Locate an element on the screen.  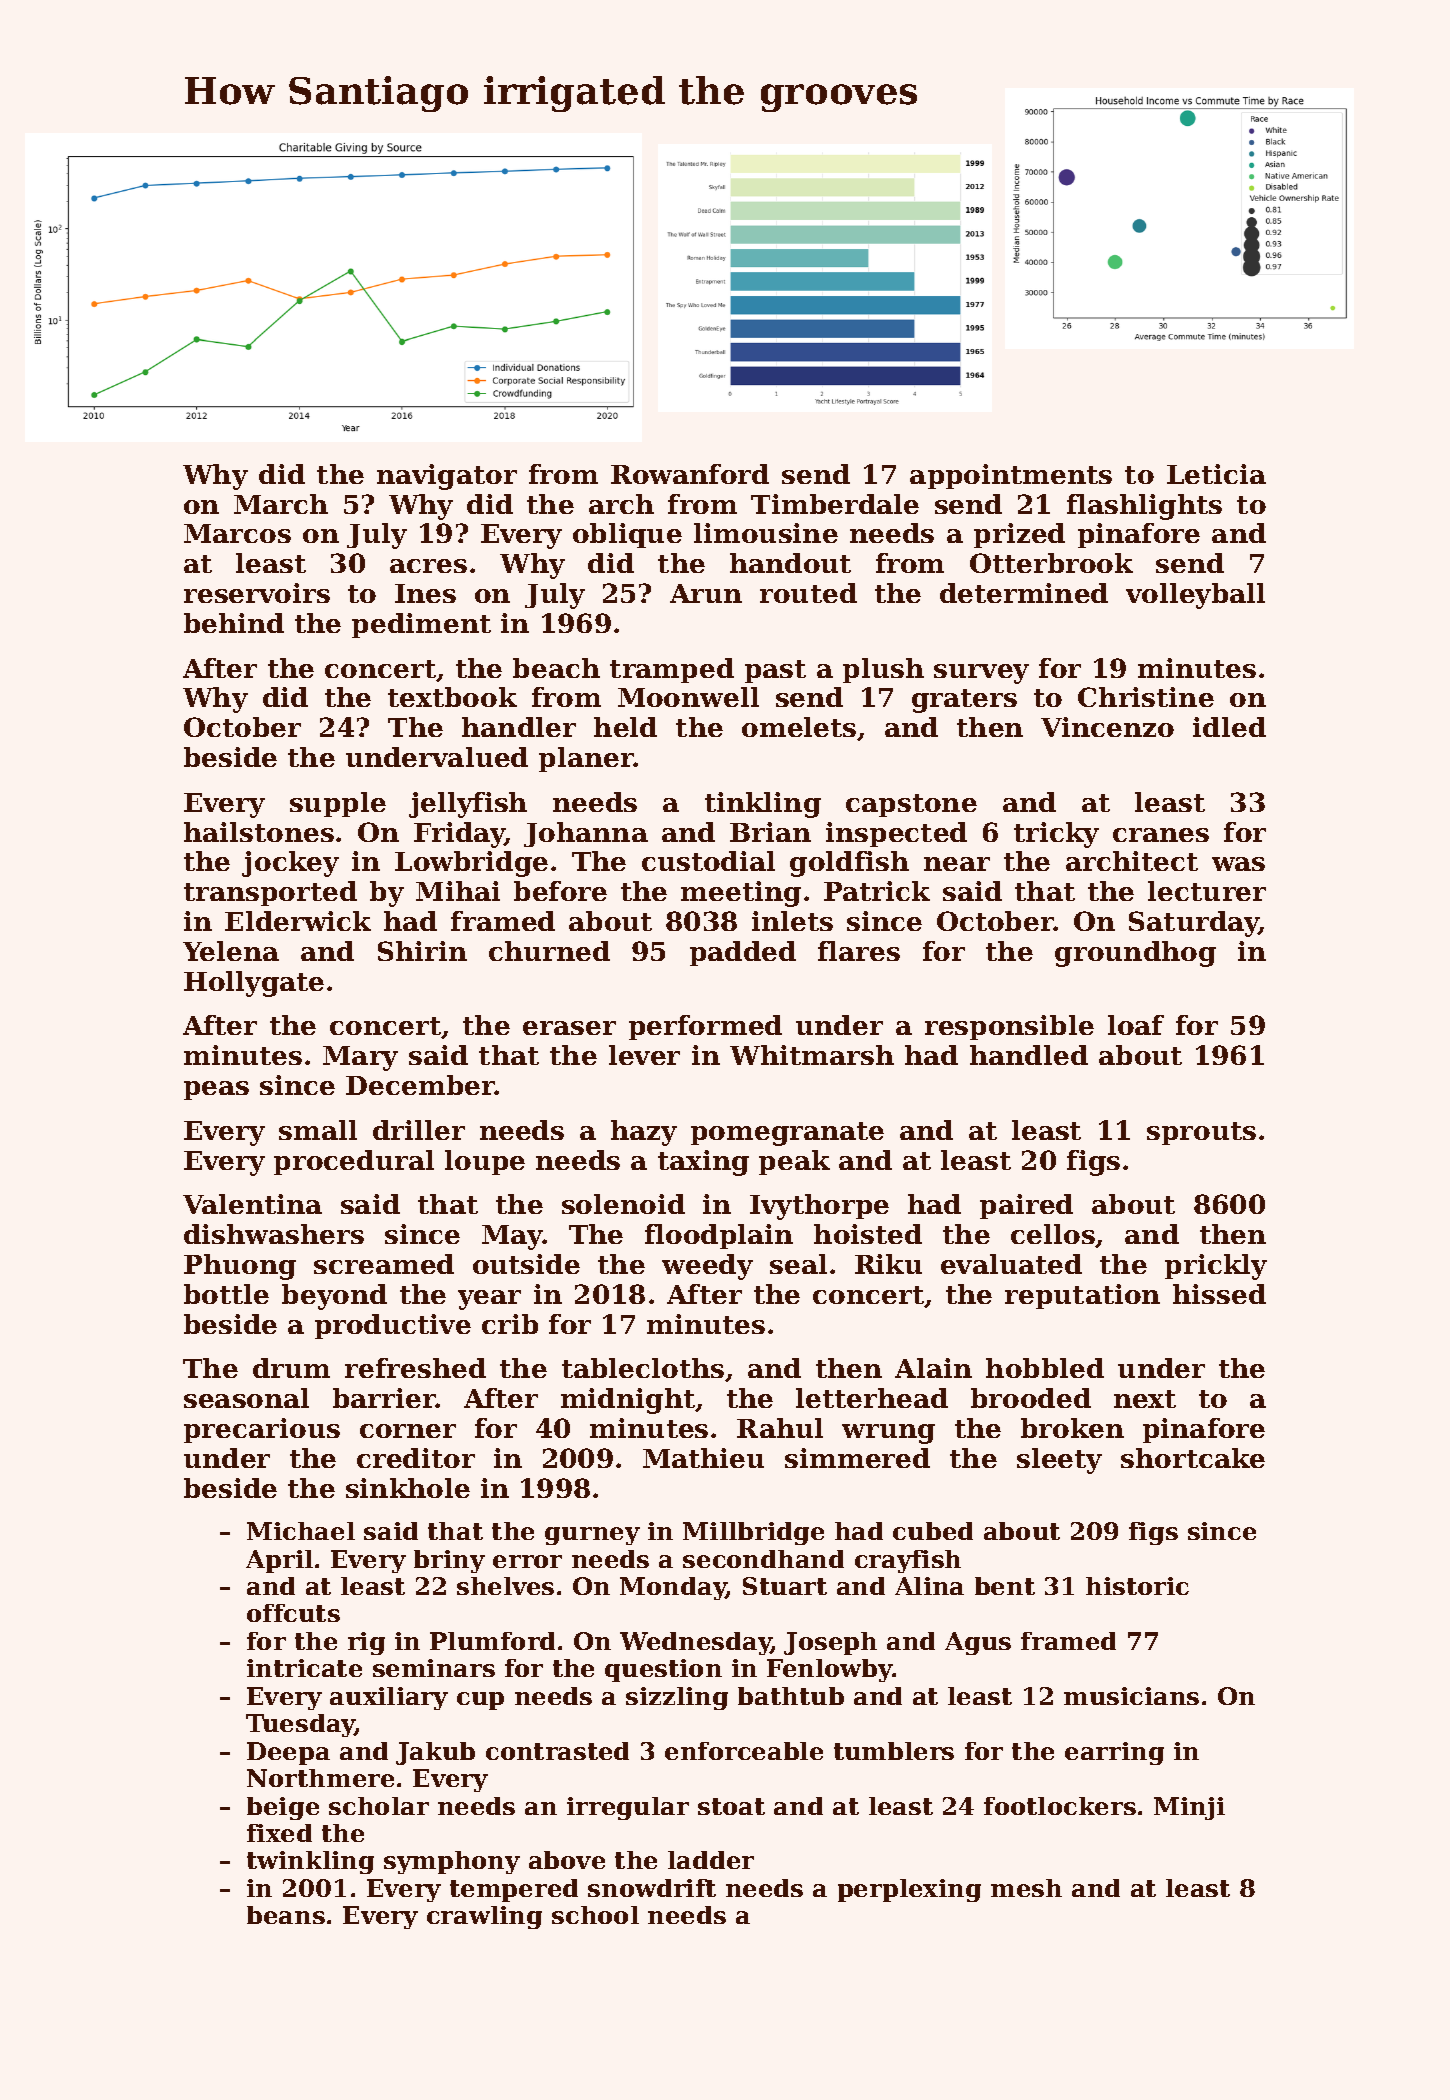
tricky is located at coordinates (1056, 835).
